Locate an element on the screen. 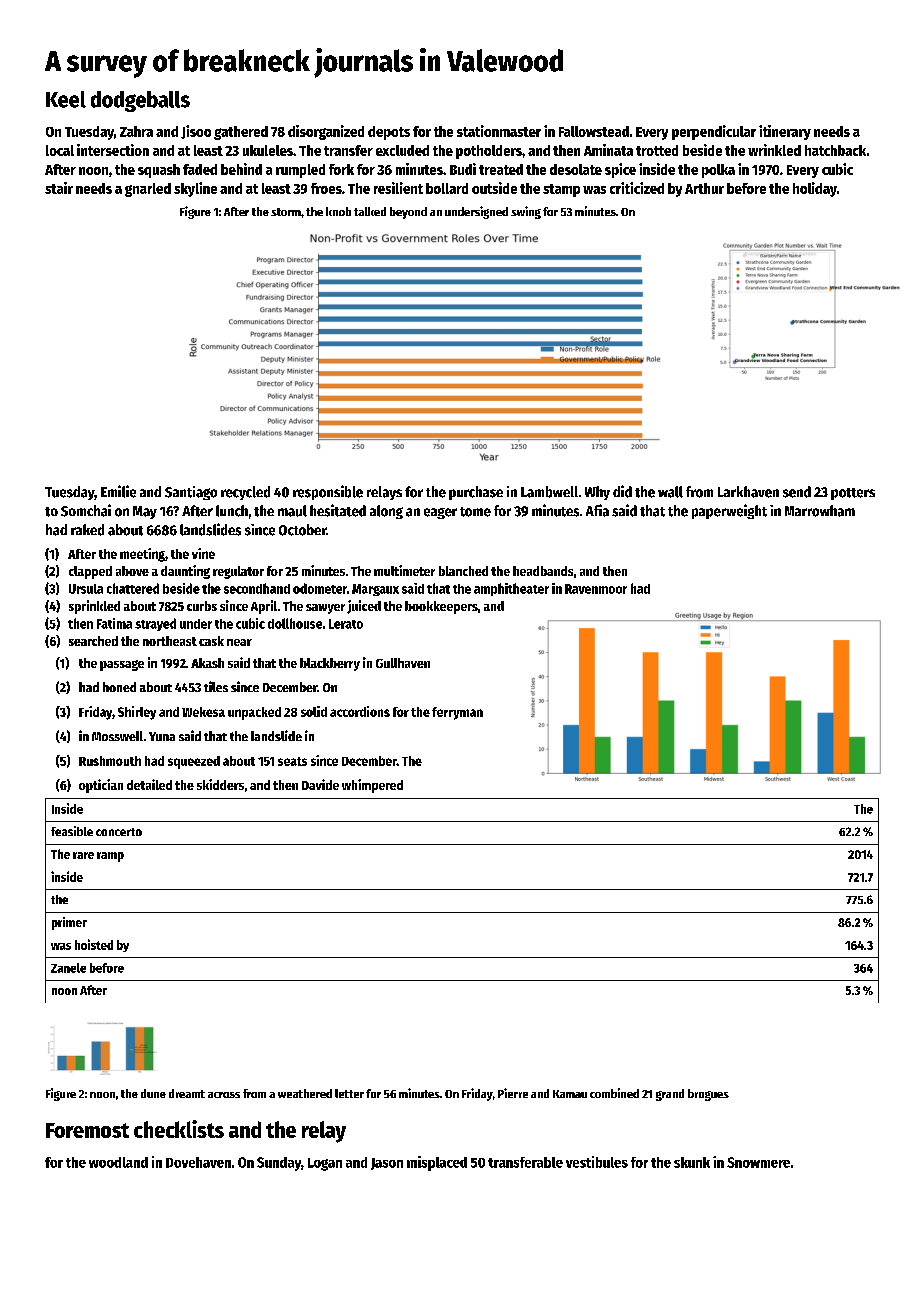 This screenshot has height=1308, width=924. brogues is located at coordinates (708, 1095).
